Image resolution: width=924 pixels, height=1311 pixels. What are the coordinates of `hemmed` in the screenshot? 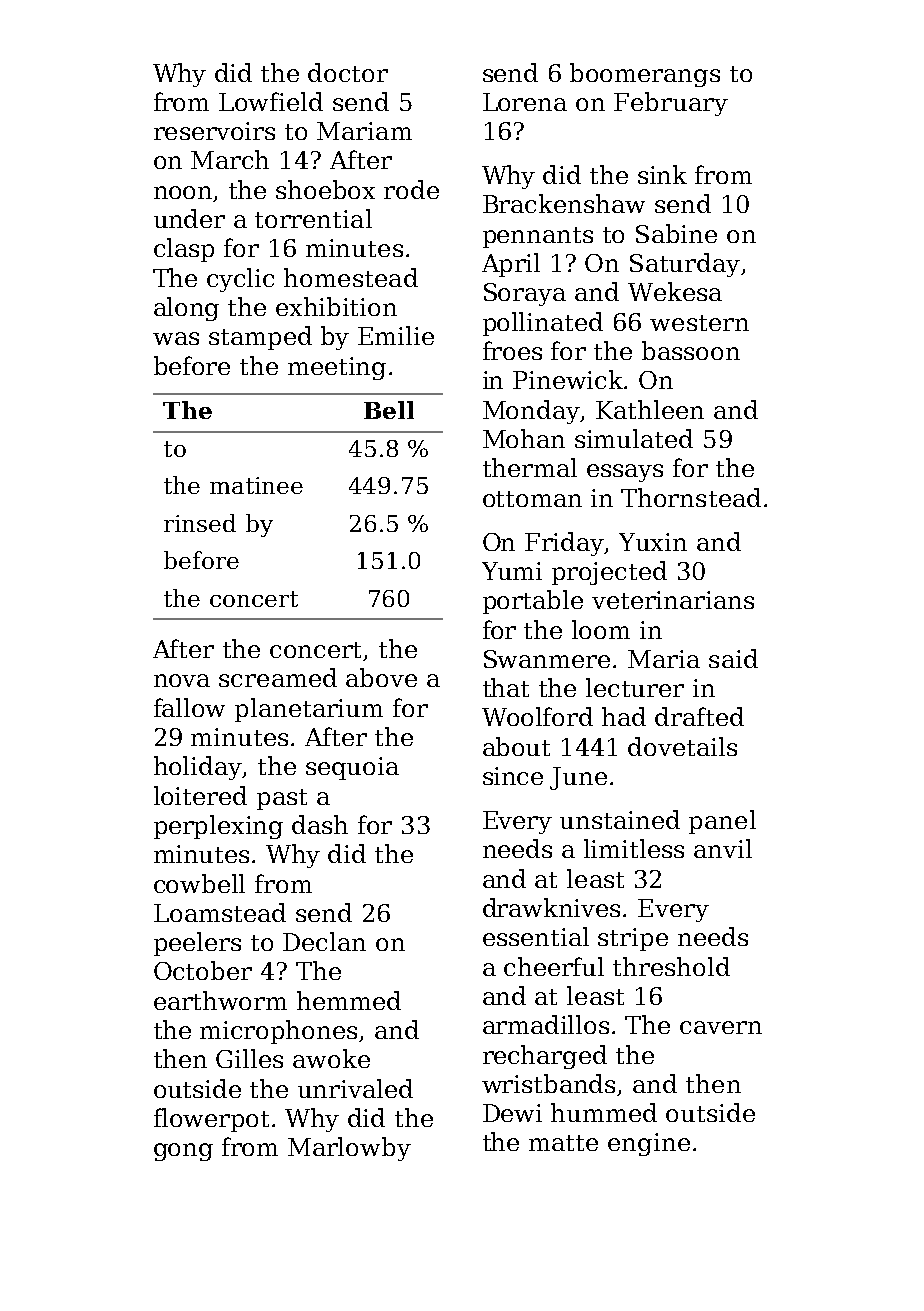 It's located at (349, 1000).
